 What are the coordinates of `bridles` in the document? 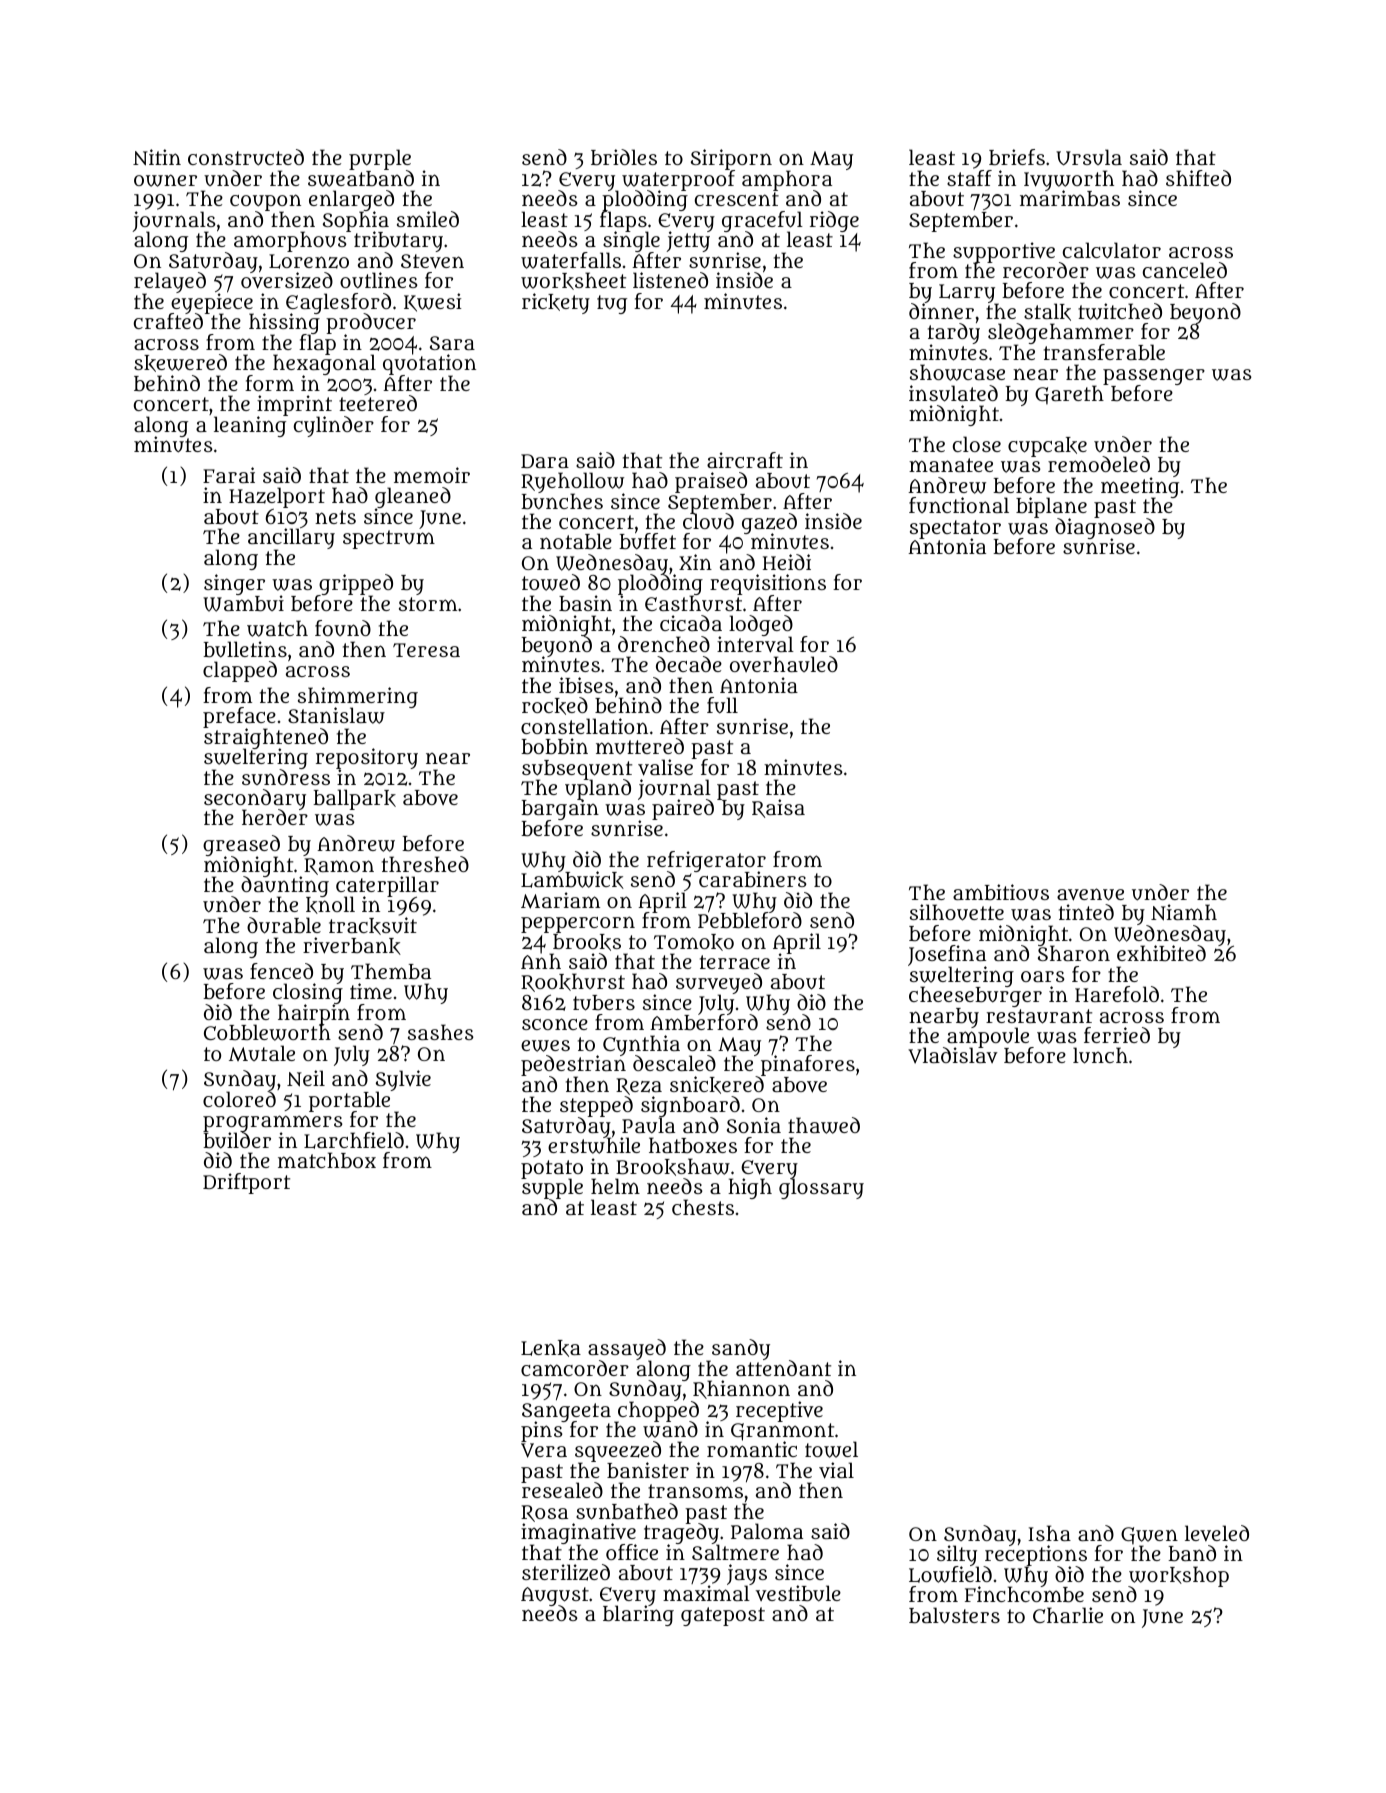 It's located at (624, 157).
